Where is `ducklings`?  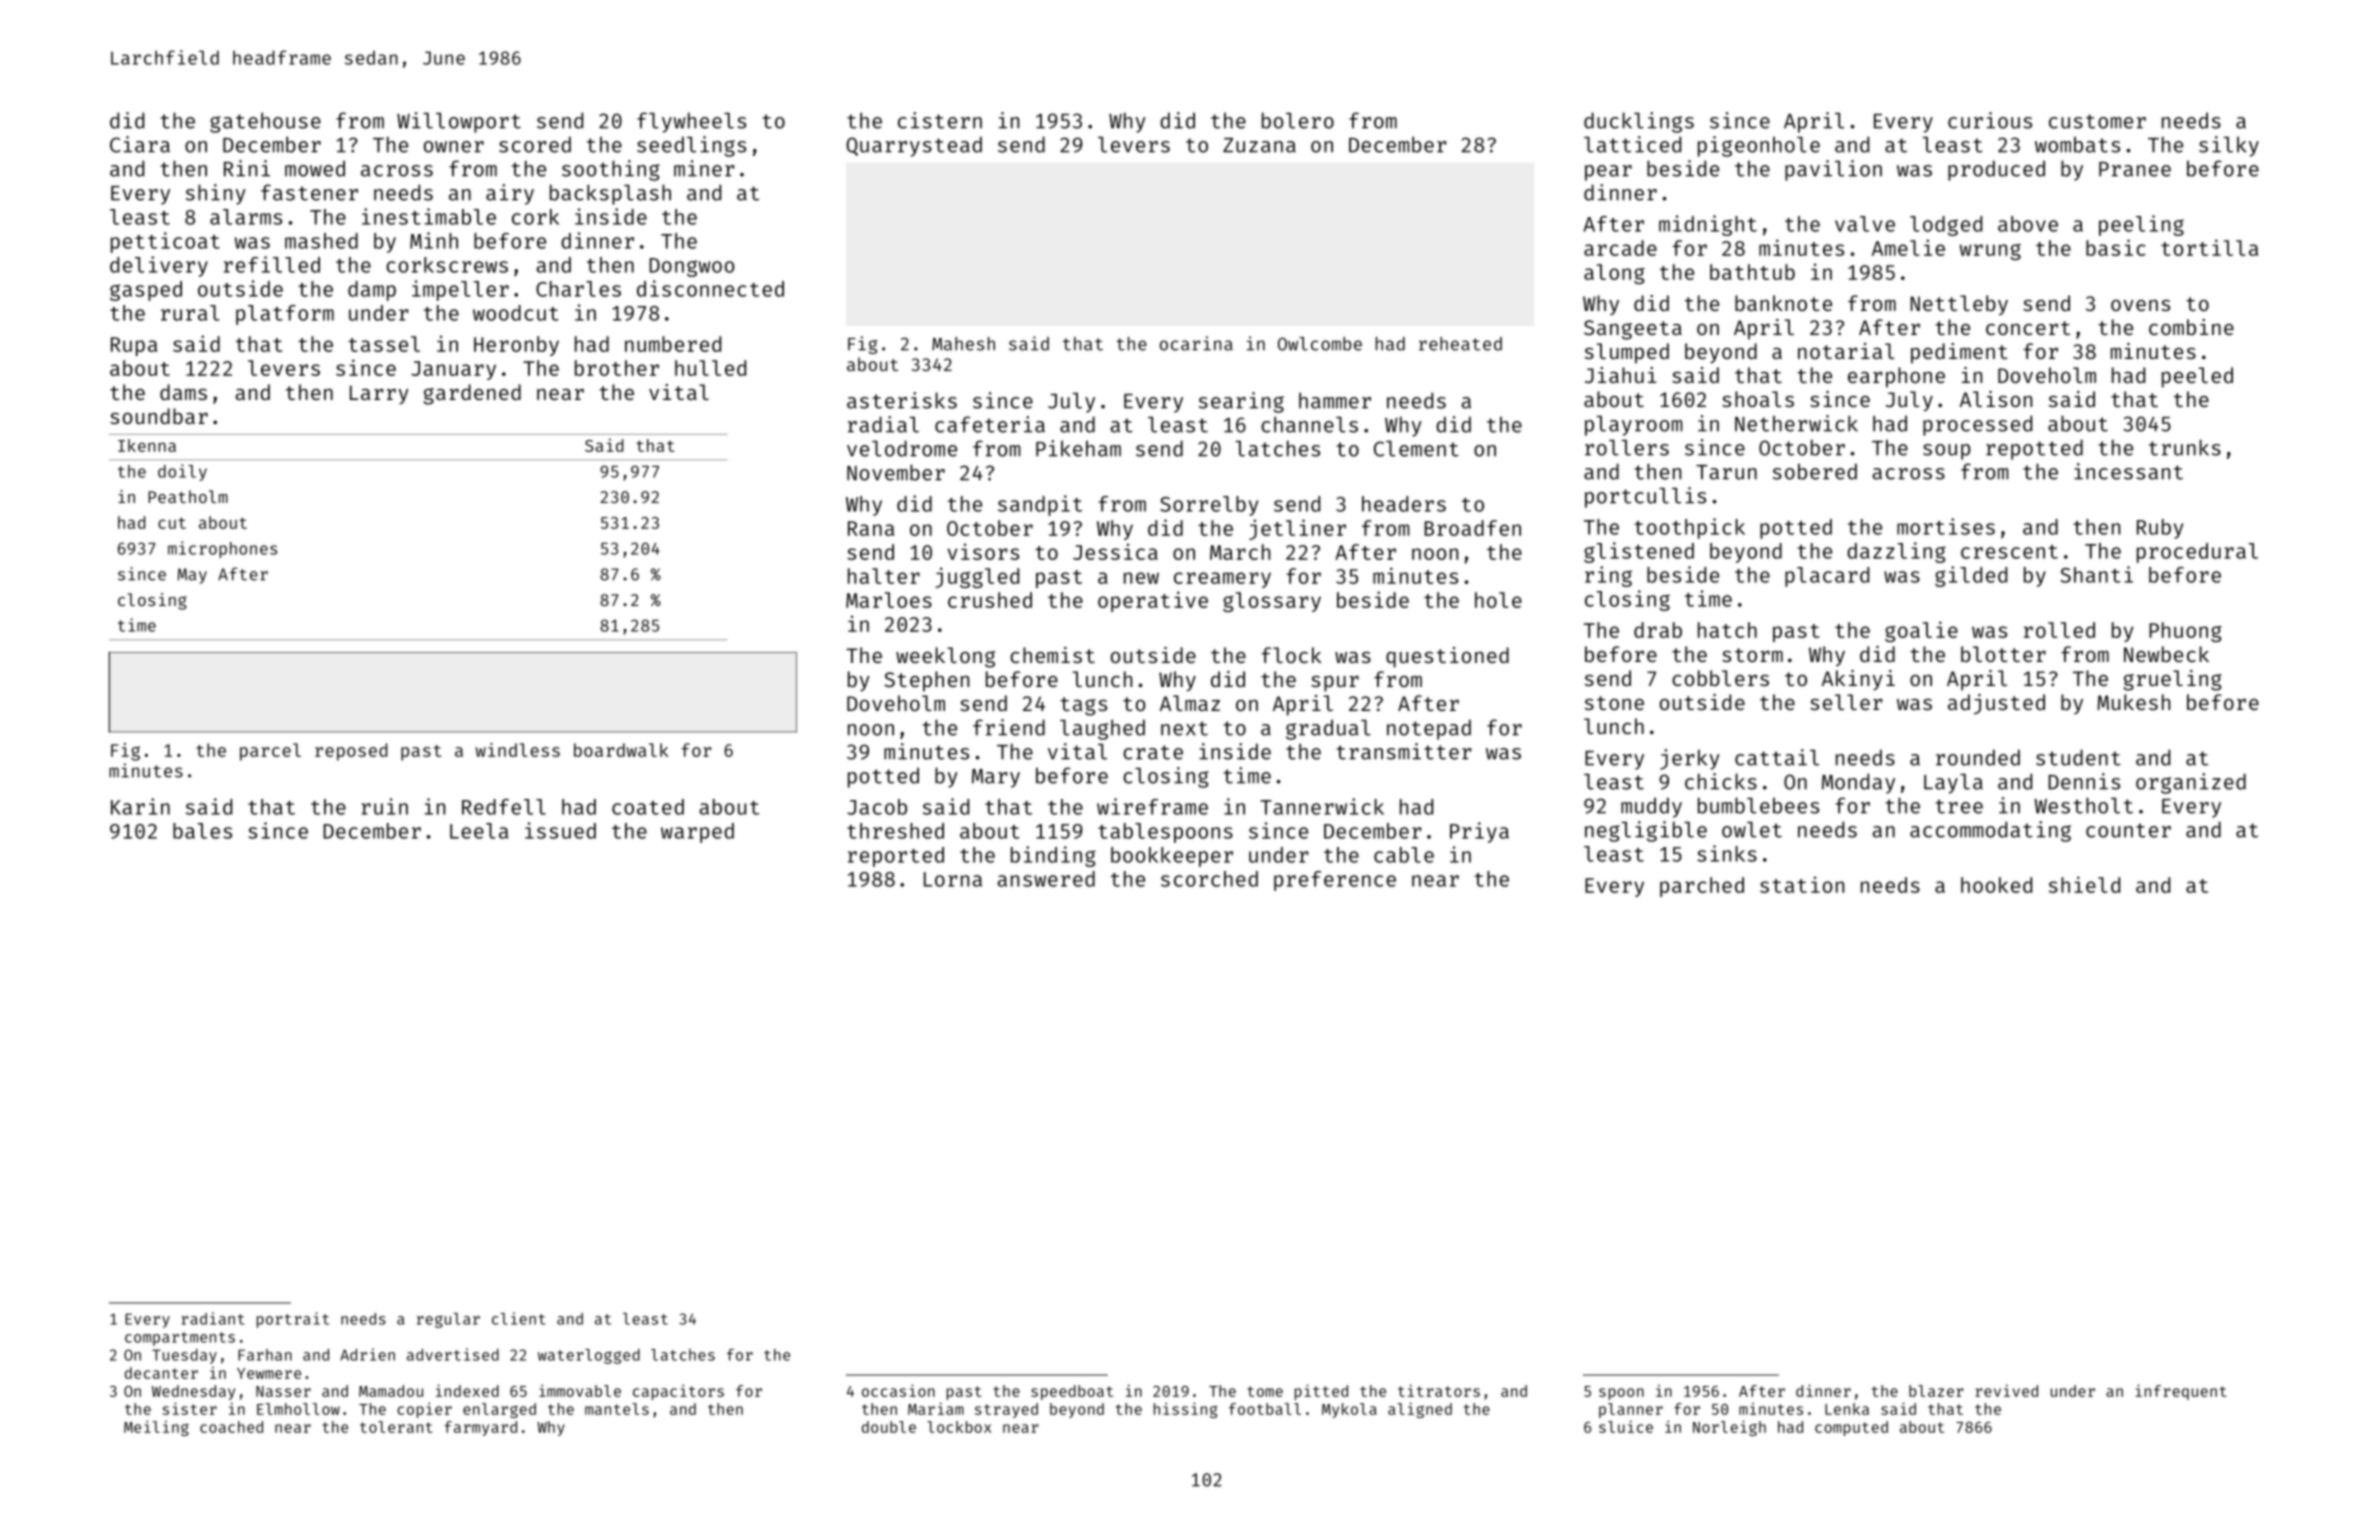 ducklings is located at coordinates (1639, 122).
